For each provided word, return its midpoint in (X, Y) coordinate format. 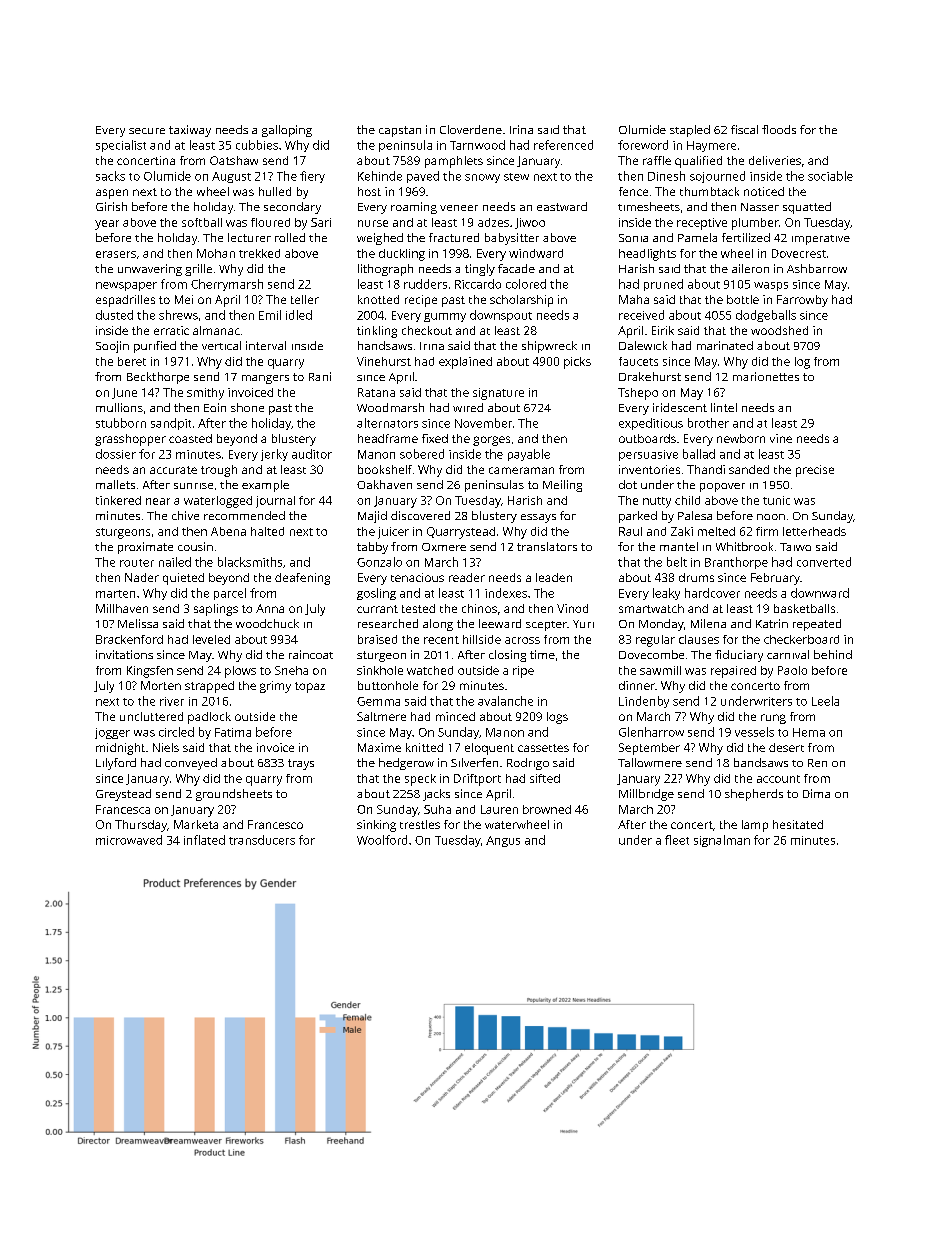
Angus (503, 841)
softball (202, 222)
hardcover (712, 593)
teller (305, 299)
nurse (373, 223)
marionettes (766, 376)
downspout (501, 316)
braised (377, 639)
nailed (175, 562)
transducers (262, 840)
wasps (771, 286)
